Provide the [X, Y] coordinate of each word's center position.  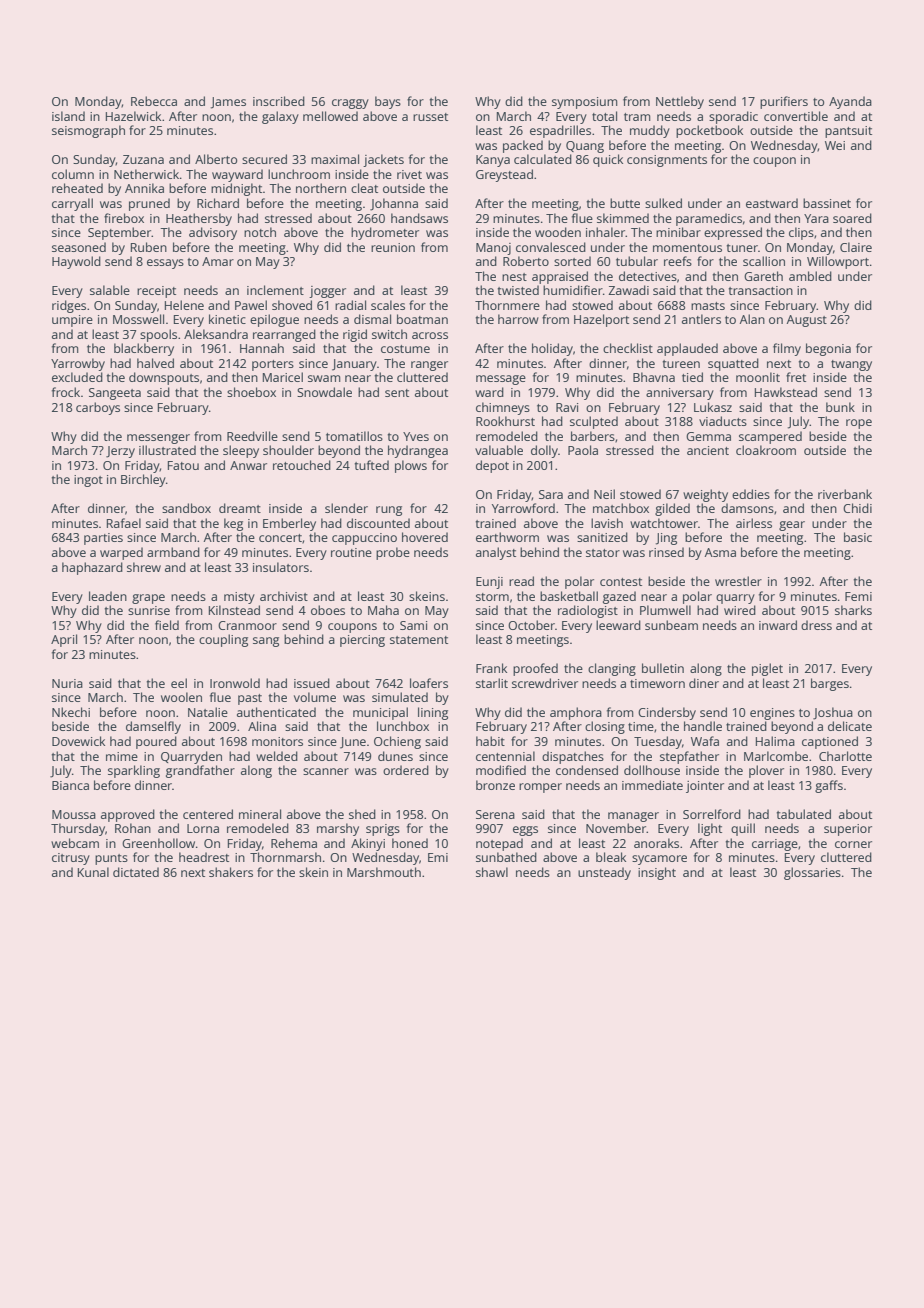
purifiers [784, 102]
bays [388, 102]
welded [277, 756]
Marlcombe [776, 756]
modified [501, 770]
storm [492, 597]
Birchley [143, 480]
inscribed [279, 101]
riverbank [845, 494]
